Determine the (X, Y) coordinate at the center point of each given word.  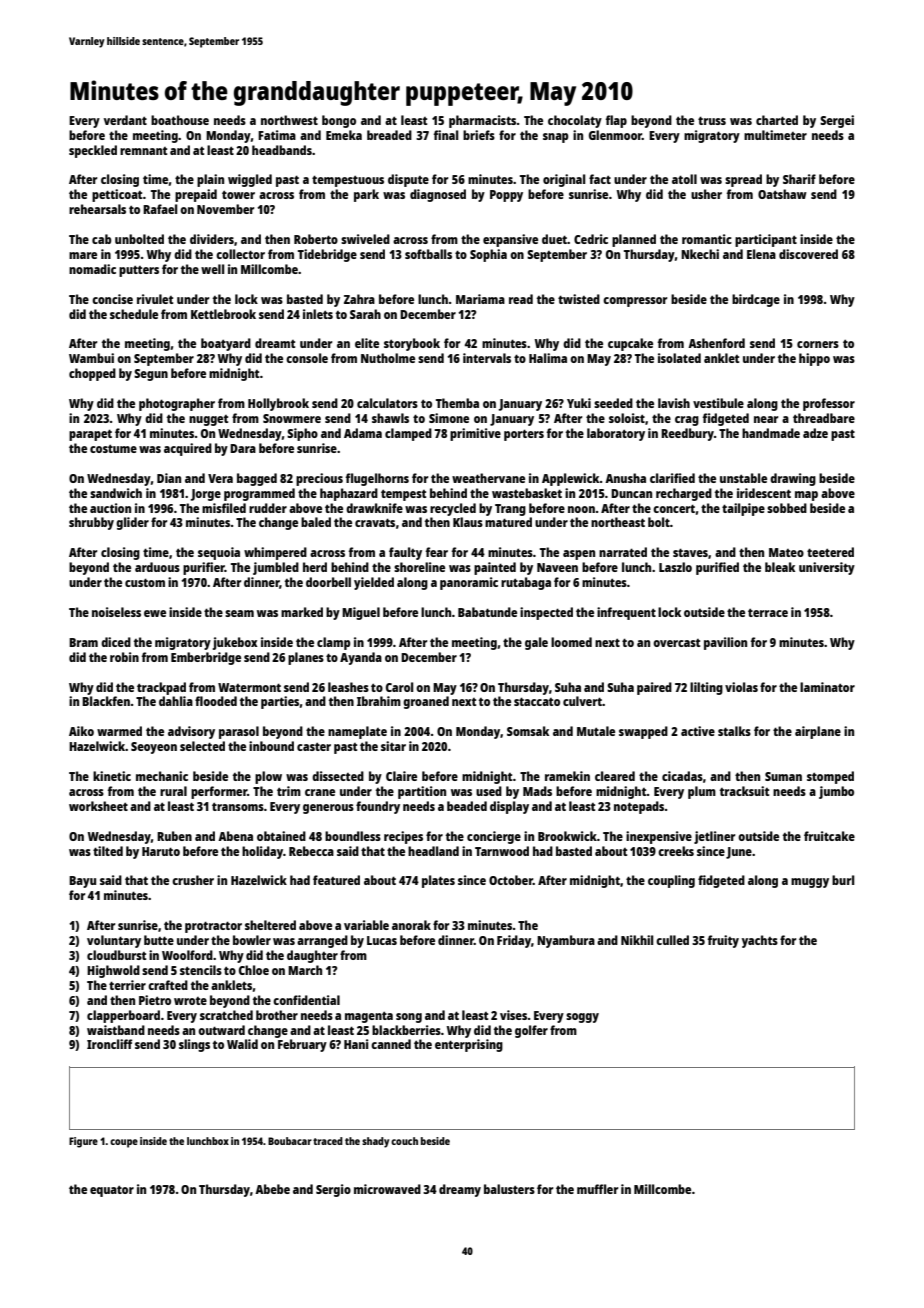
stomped (830, 777)
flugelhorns (377, 479)
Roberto (316, 239)
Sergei (837, 121)
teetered (830, 552)
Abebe (272, 1189)
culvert (582, 701)
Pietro (155, 1000)
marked (302, 612)
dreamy (460, 1190)
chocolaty (575, 121)
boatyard (226, 344)
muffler (597, 1189)
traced (328, 1141)
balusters (509, 1189)
